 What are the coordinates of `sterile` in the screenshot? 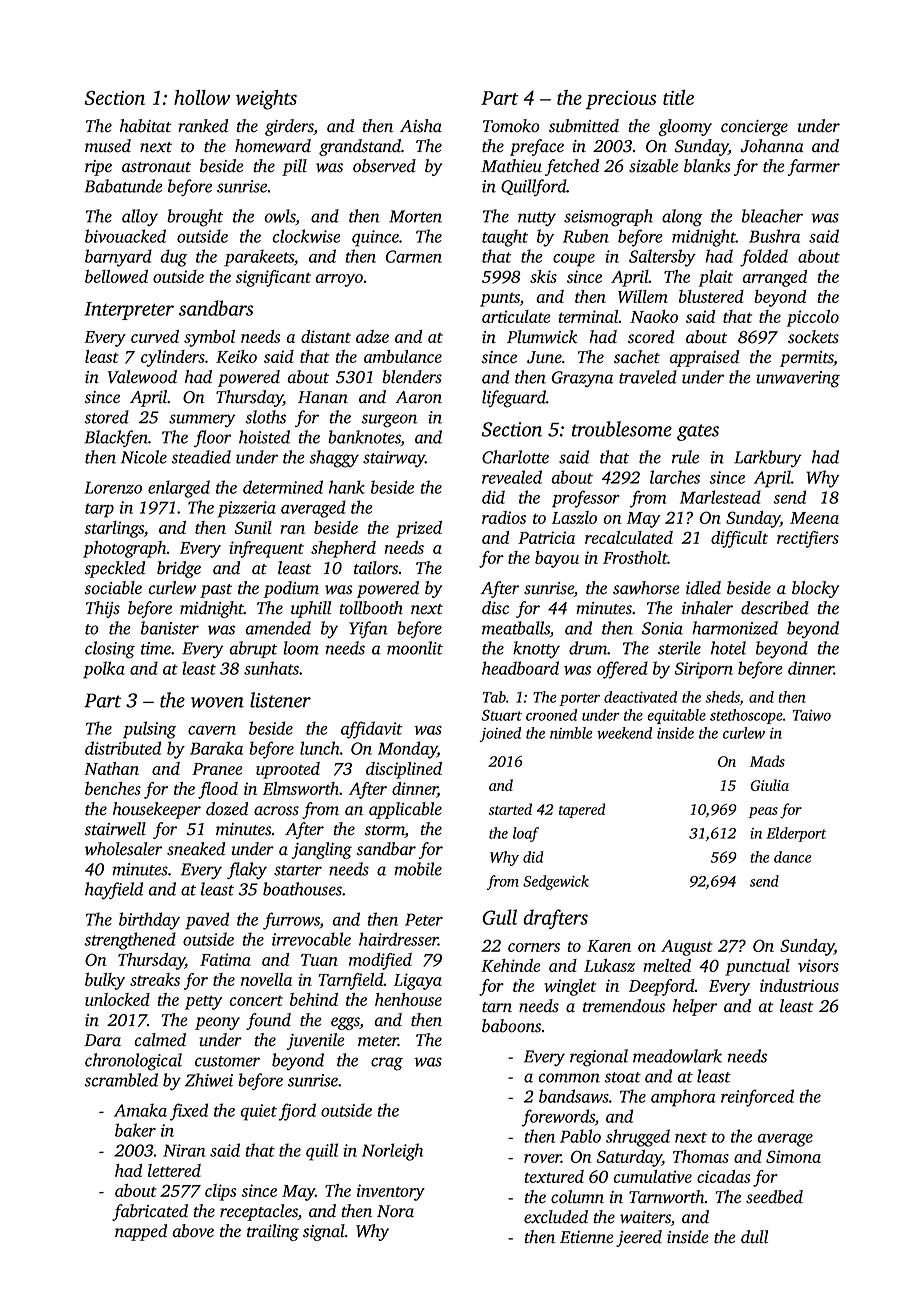 It's located at (679, 648).
